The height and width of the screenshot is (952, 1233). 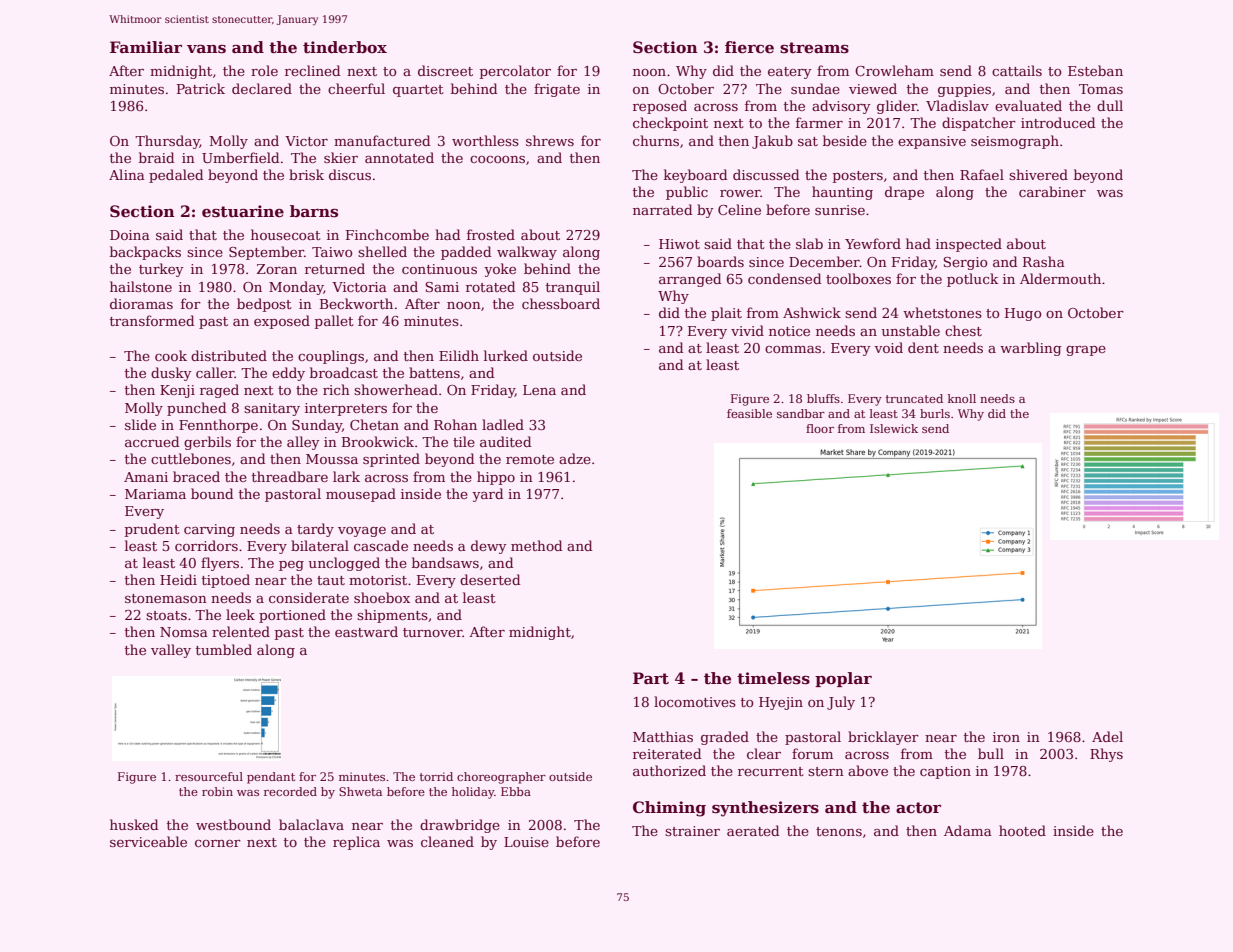 I want to click on tenons, so click(x=839, y=831).
